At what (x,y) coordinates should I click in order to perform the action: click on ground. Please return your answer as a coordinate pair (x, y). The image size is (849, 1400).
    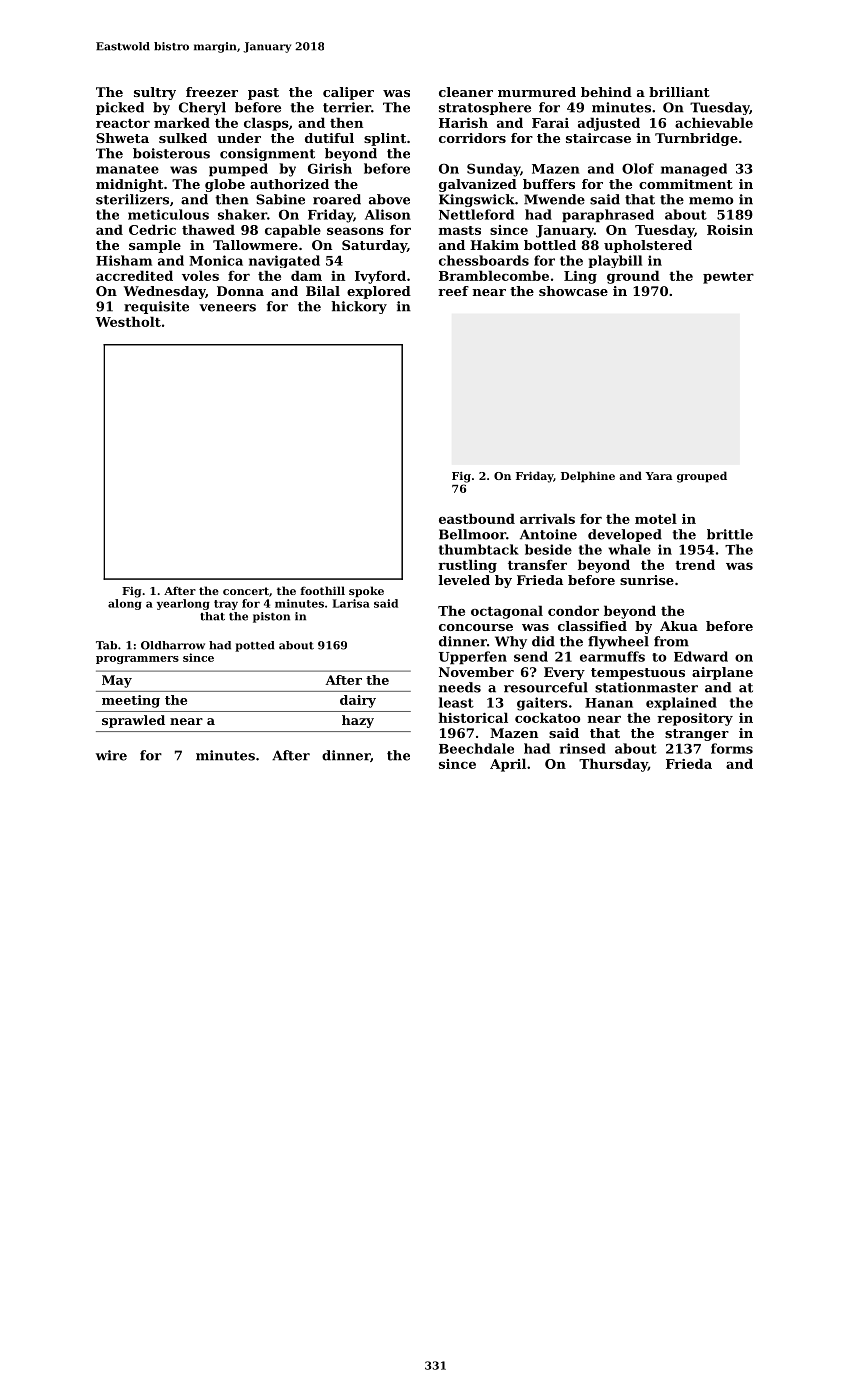
    Looking at the image, I should click on (633, 277).
